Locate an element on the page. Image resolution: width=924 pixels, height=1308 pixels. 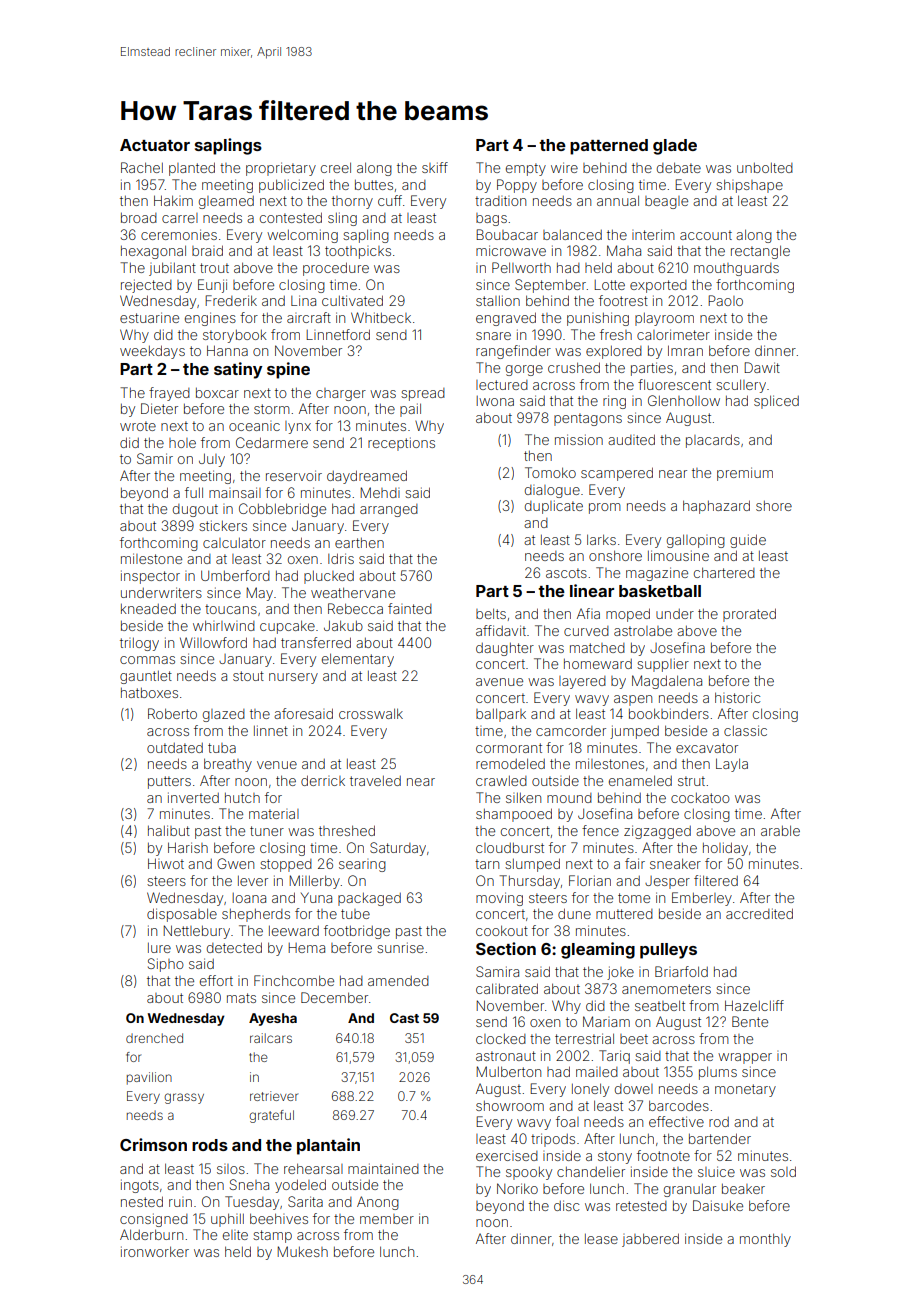
skiff is located at coordinates (435, 167).
